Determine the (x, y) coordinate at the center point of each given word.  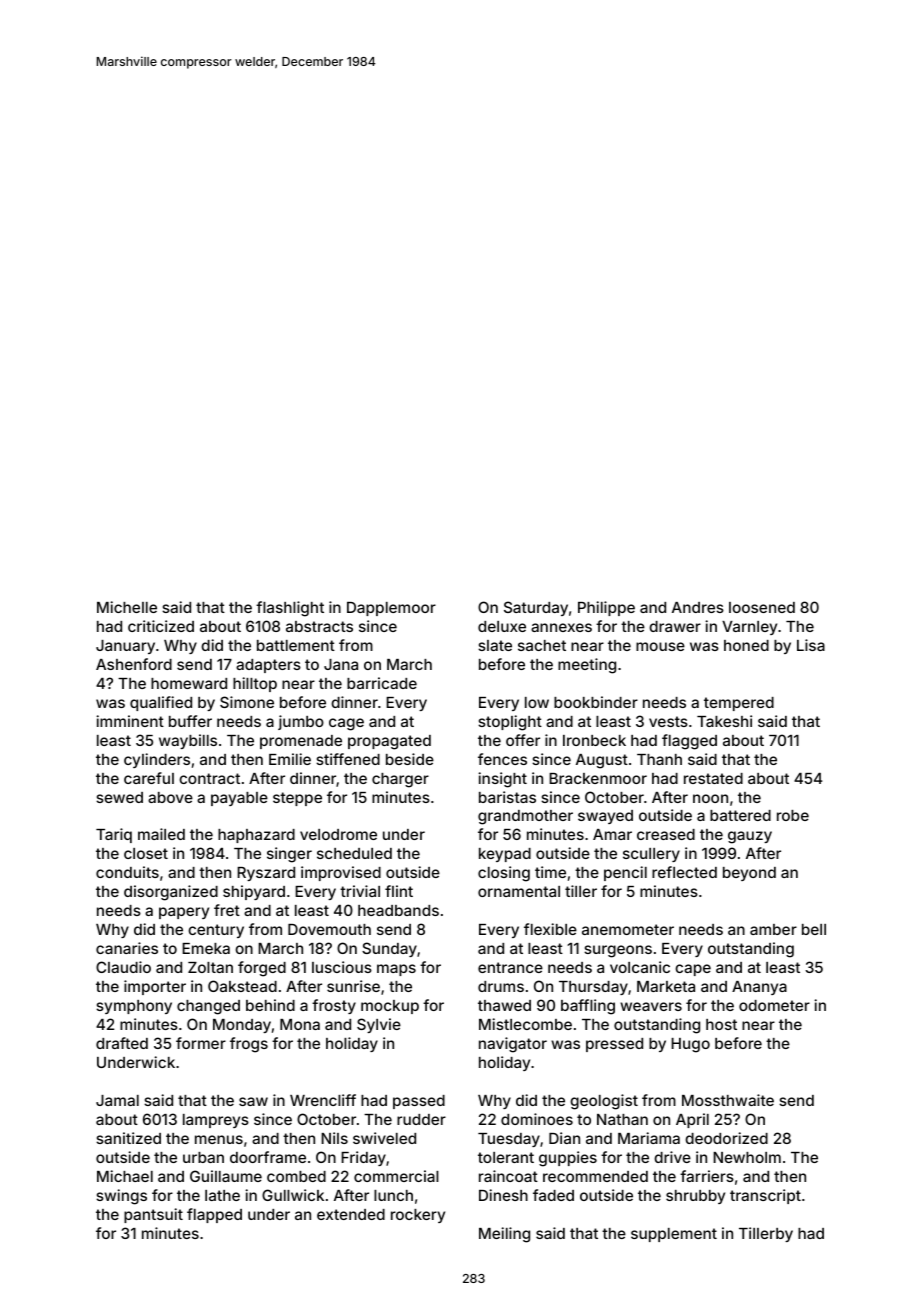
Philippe (606, 608)
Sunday (389, 949)
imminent (130, 721)
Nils (334, 1138)
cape (693, 970)
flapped (214, 1215)
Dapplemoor (391, 609)
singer (289, 855)
